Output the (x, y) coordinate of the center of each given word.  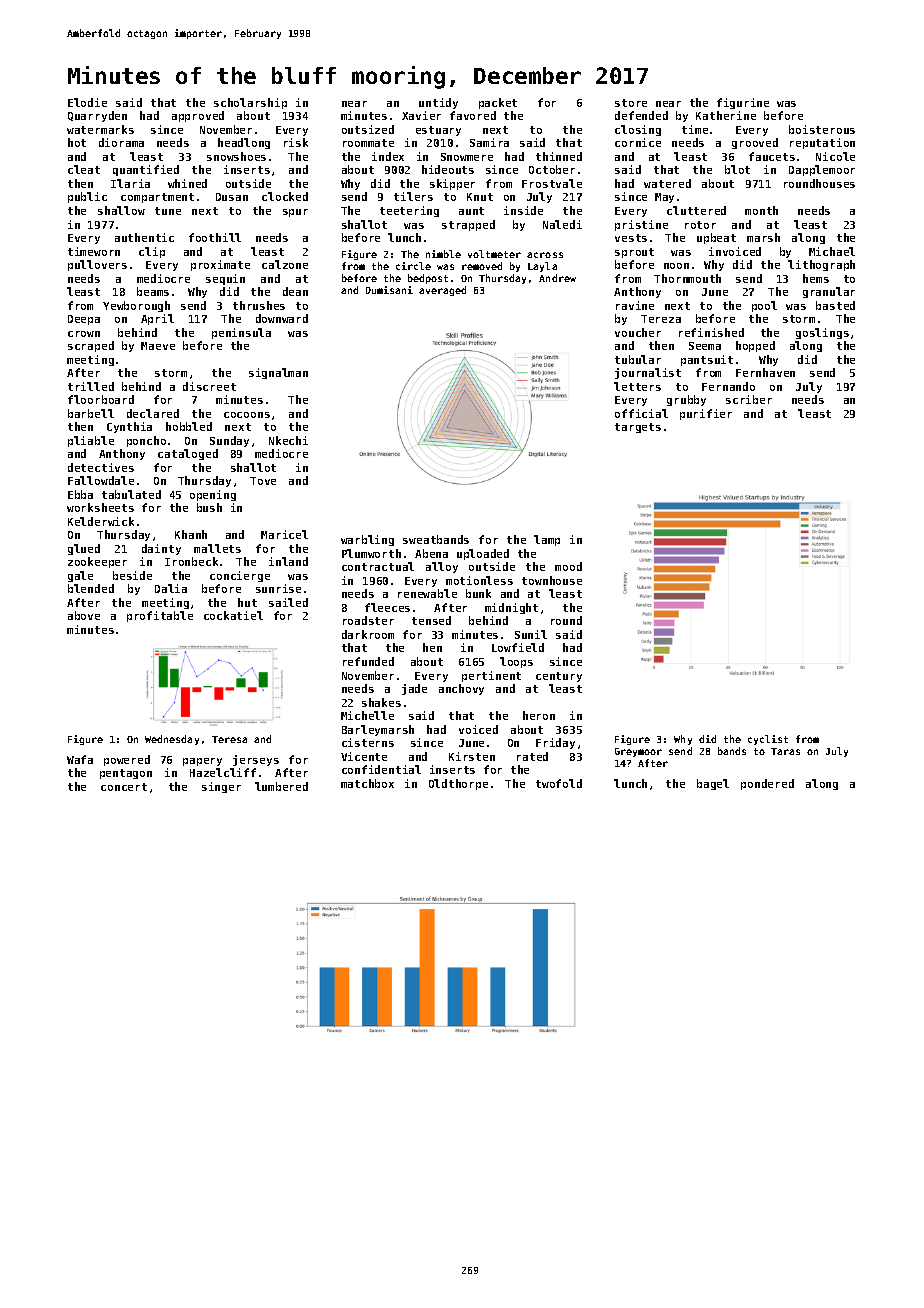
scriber (749, 399)
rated (532, 756)
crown (84, 334)
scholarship (250, 103)
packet (498, 103)
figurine (743, 103)
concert (124, 787)
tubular (638, 359)
